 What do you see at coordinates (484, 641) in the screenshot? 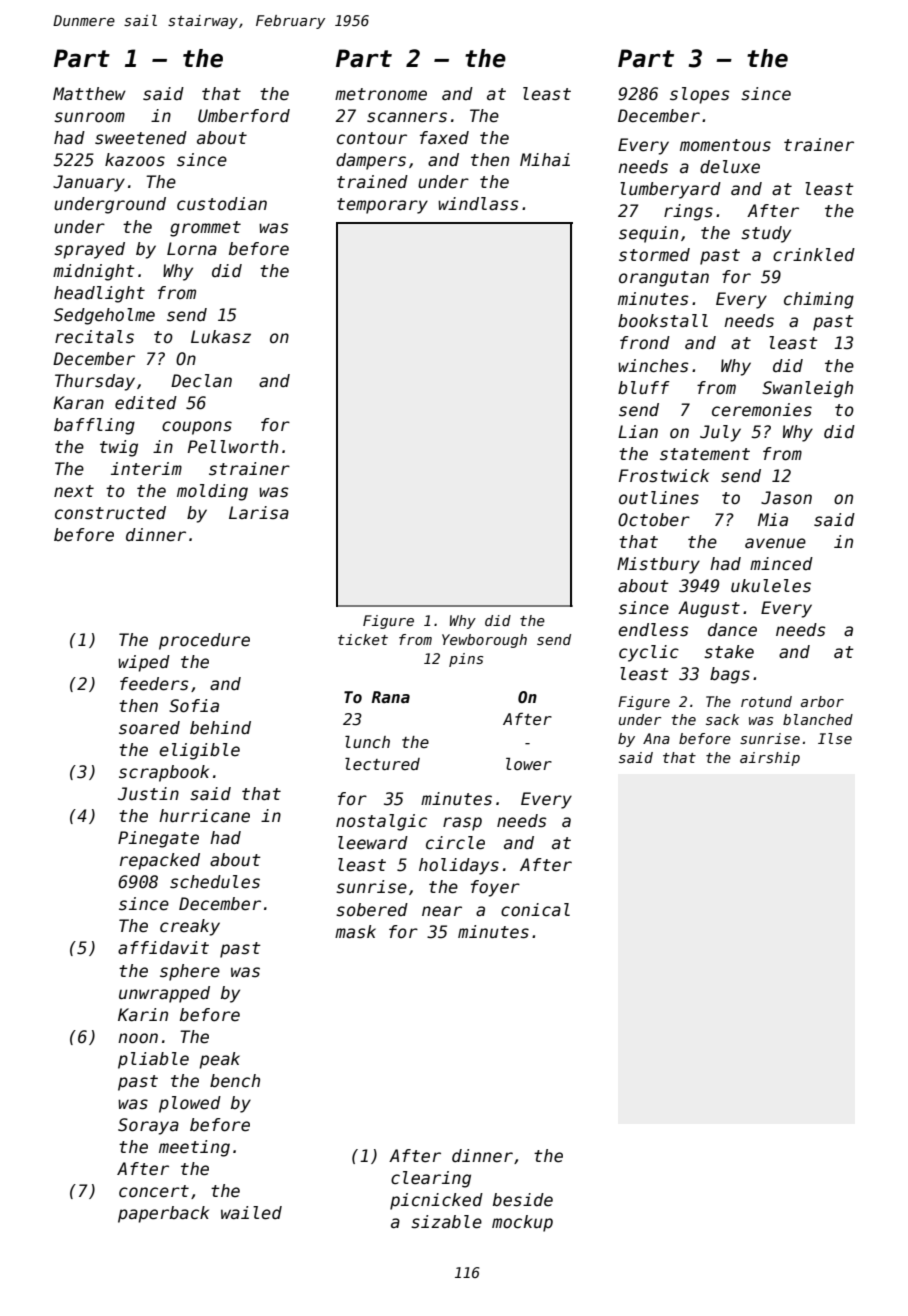
I see `Yewborough` at bounding box center [484, 641].
